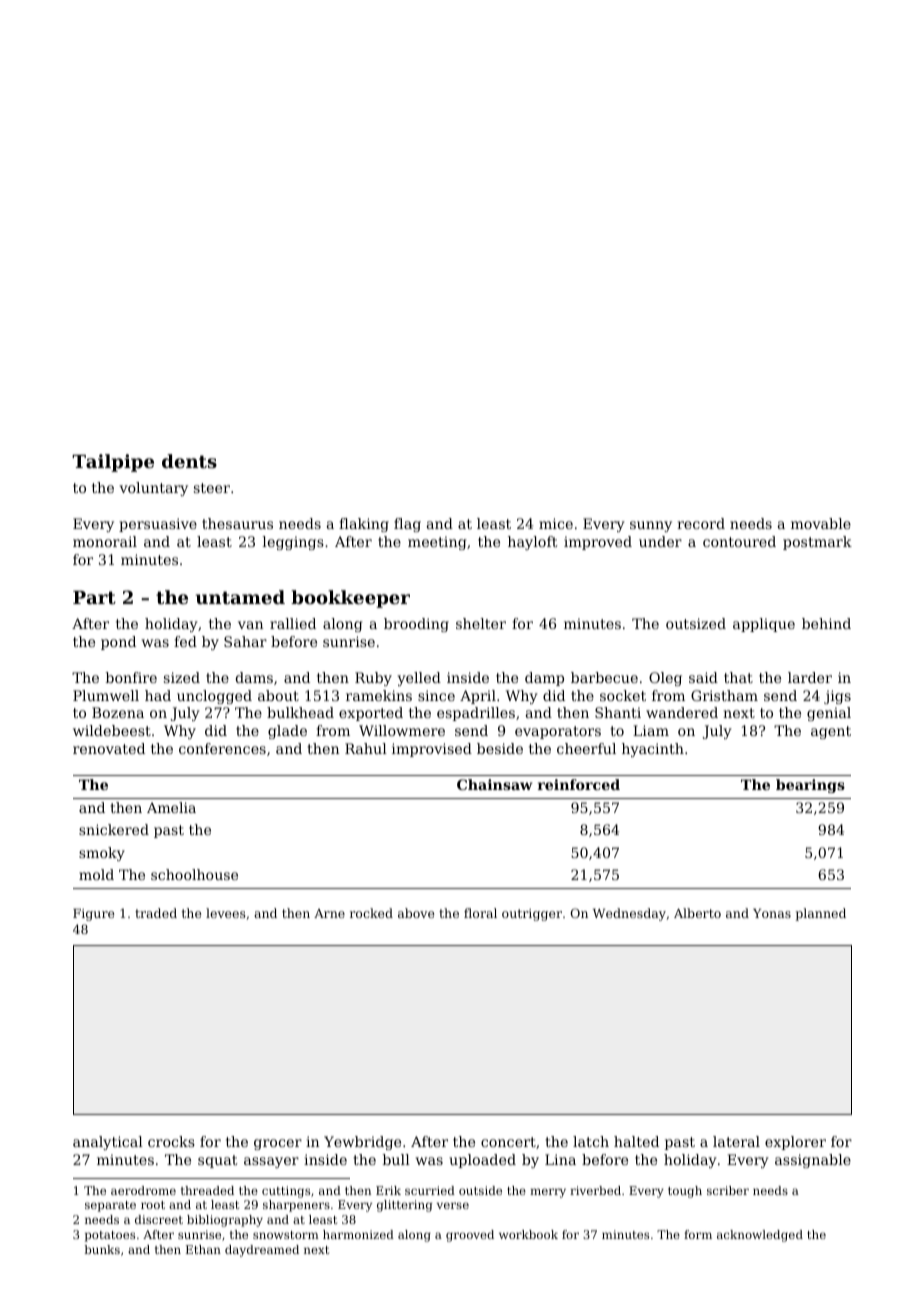 The width and height of the screenshot is (924, 1314). Describe the element at coordinates (697, 913) in the screenshot. I see `Alberto` at that location.
